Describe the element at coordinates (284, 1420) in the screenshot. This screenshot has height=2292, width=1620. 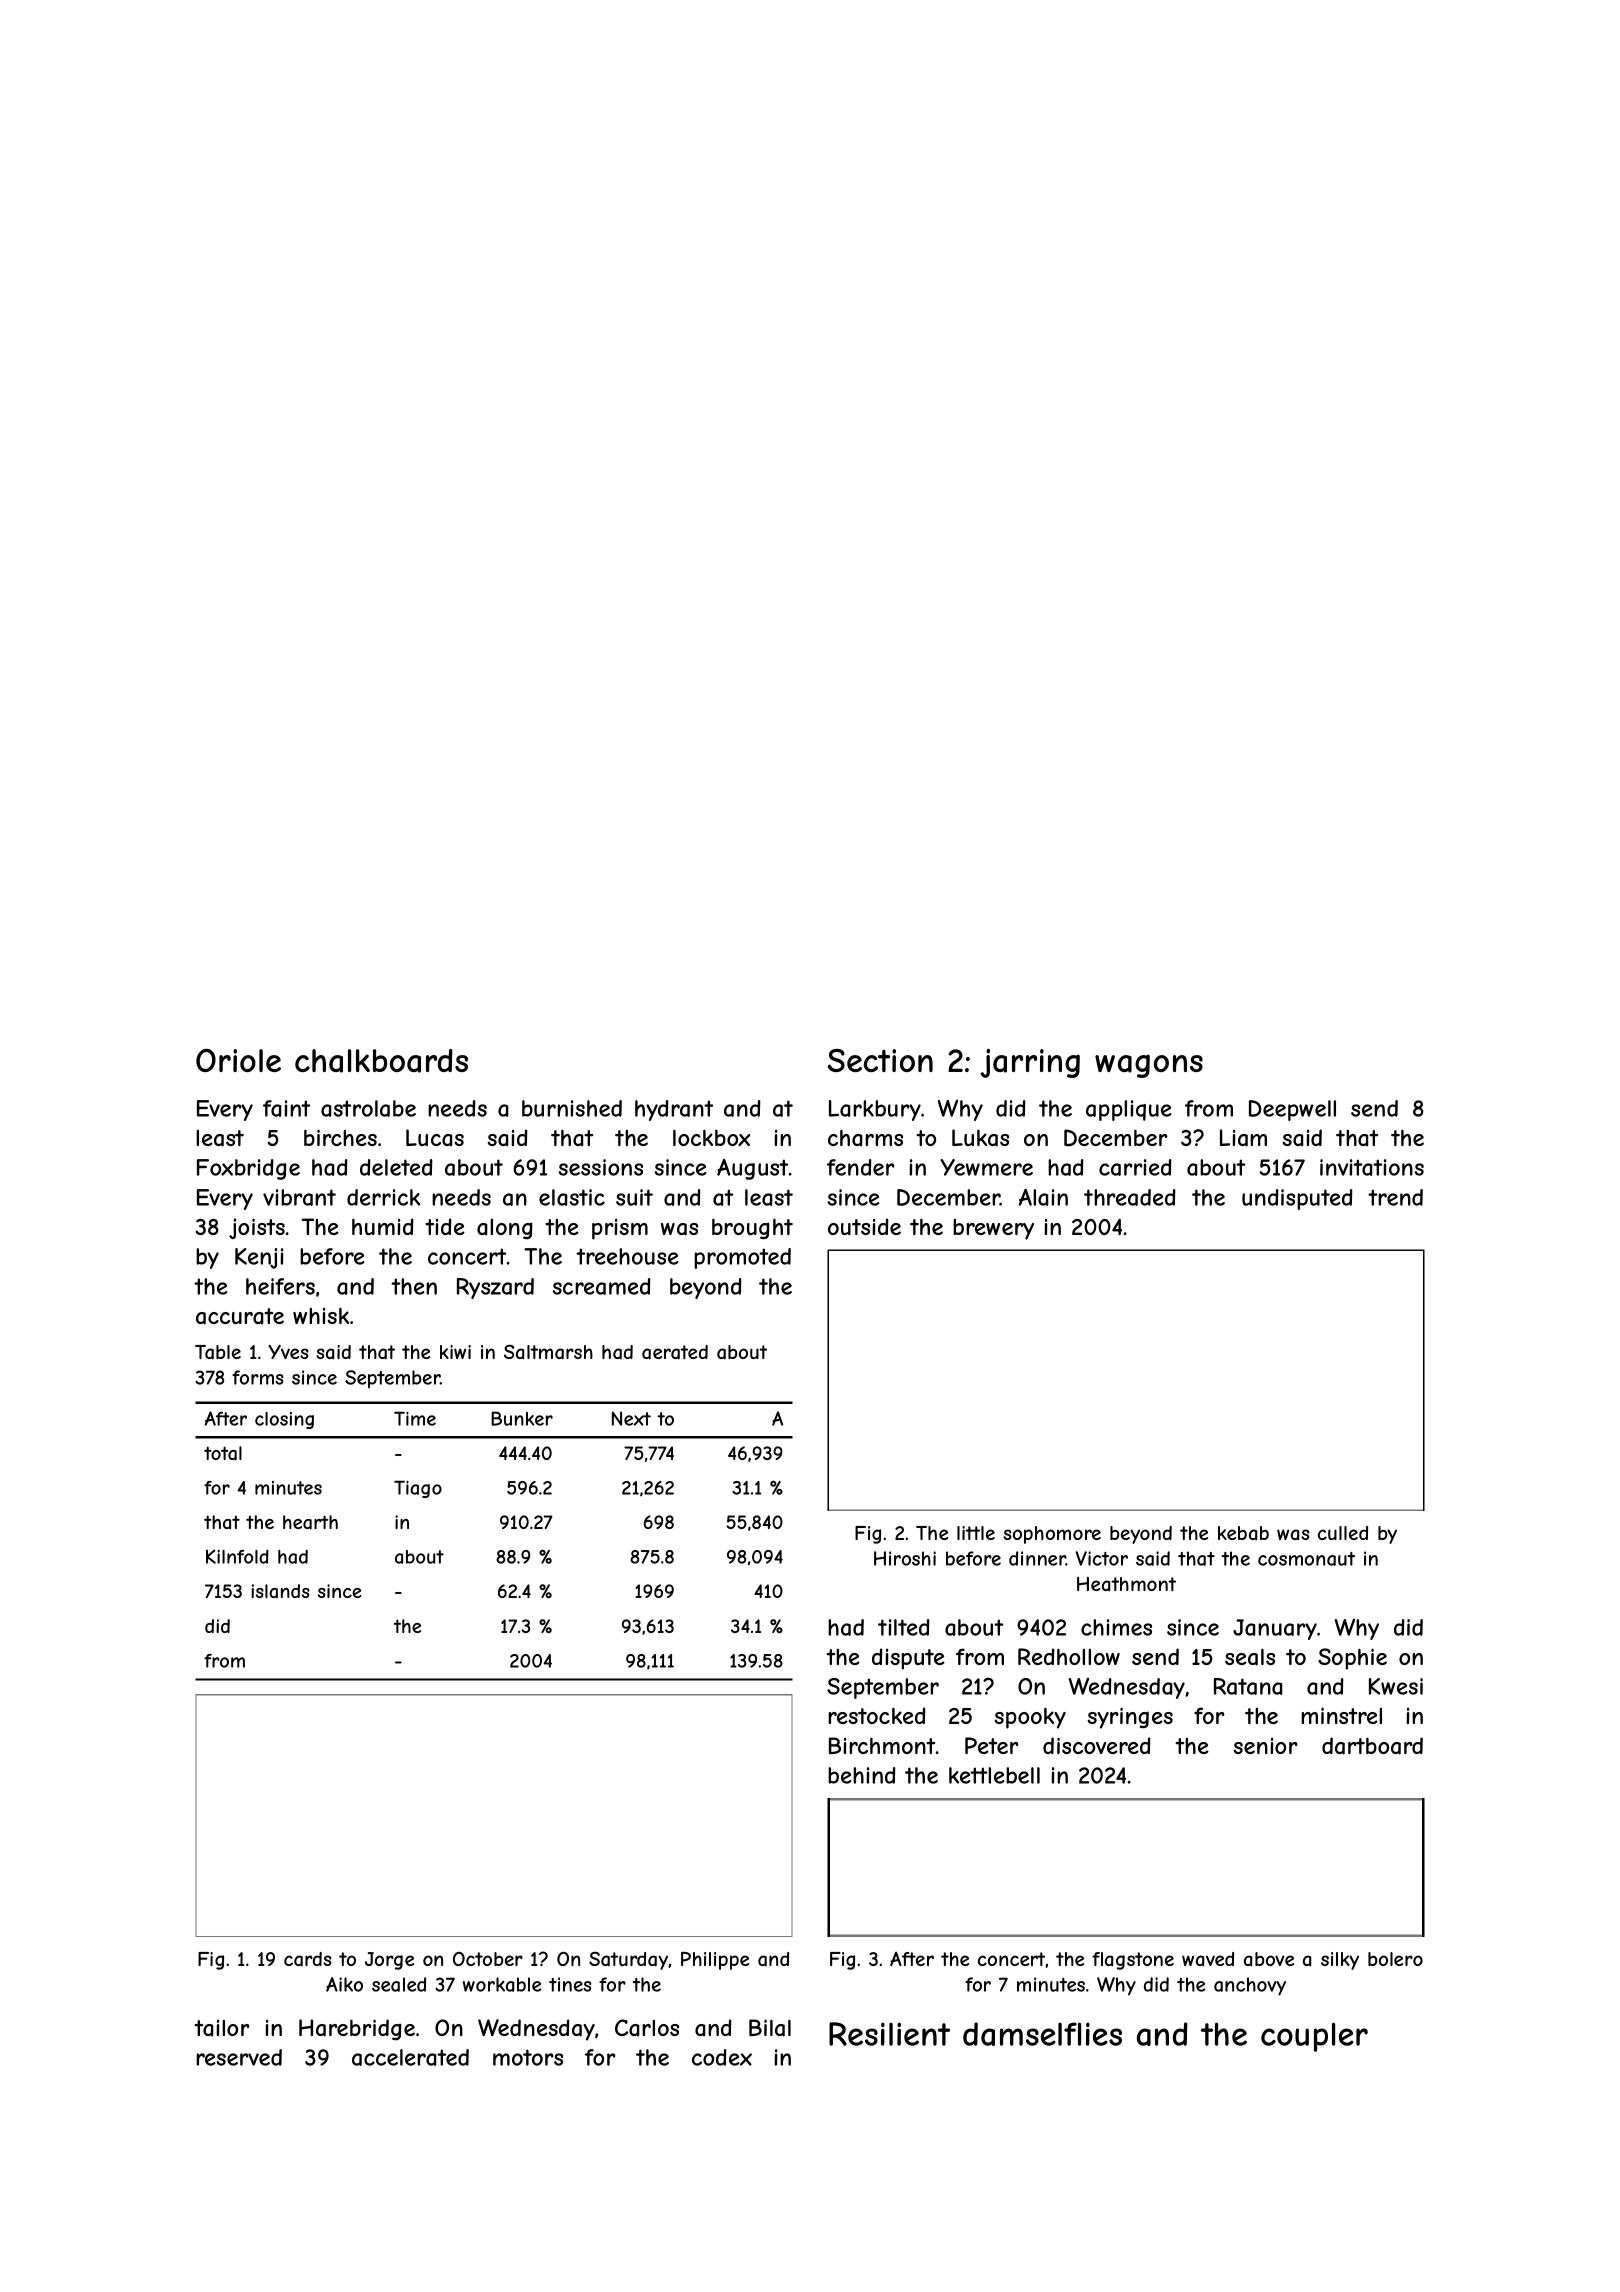
I see `closing` at that location.
